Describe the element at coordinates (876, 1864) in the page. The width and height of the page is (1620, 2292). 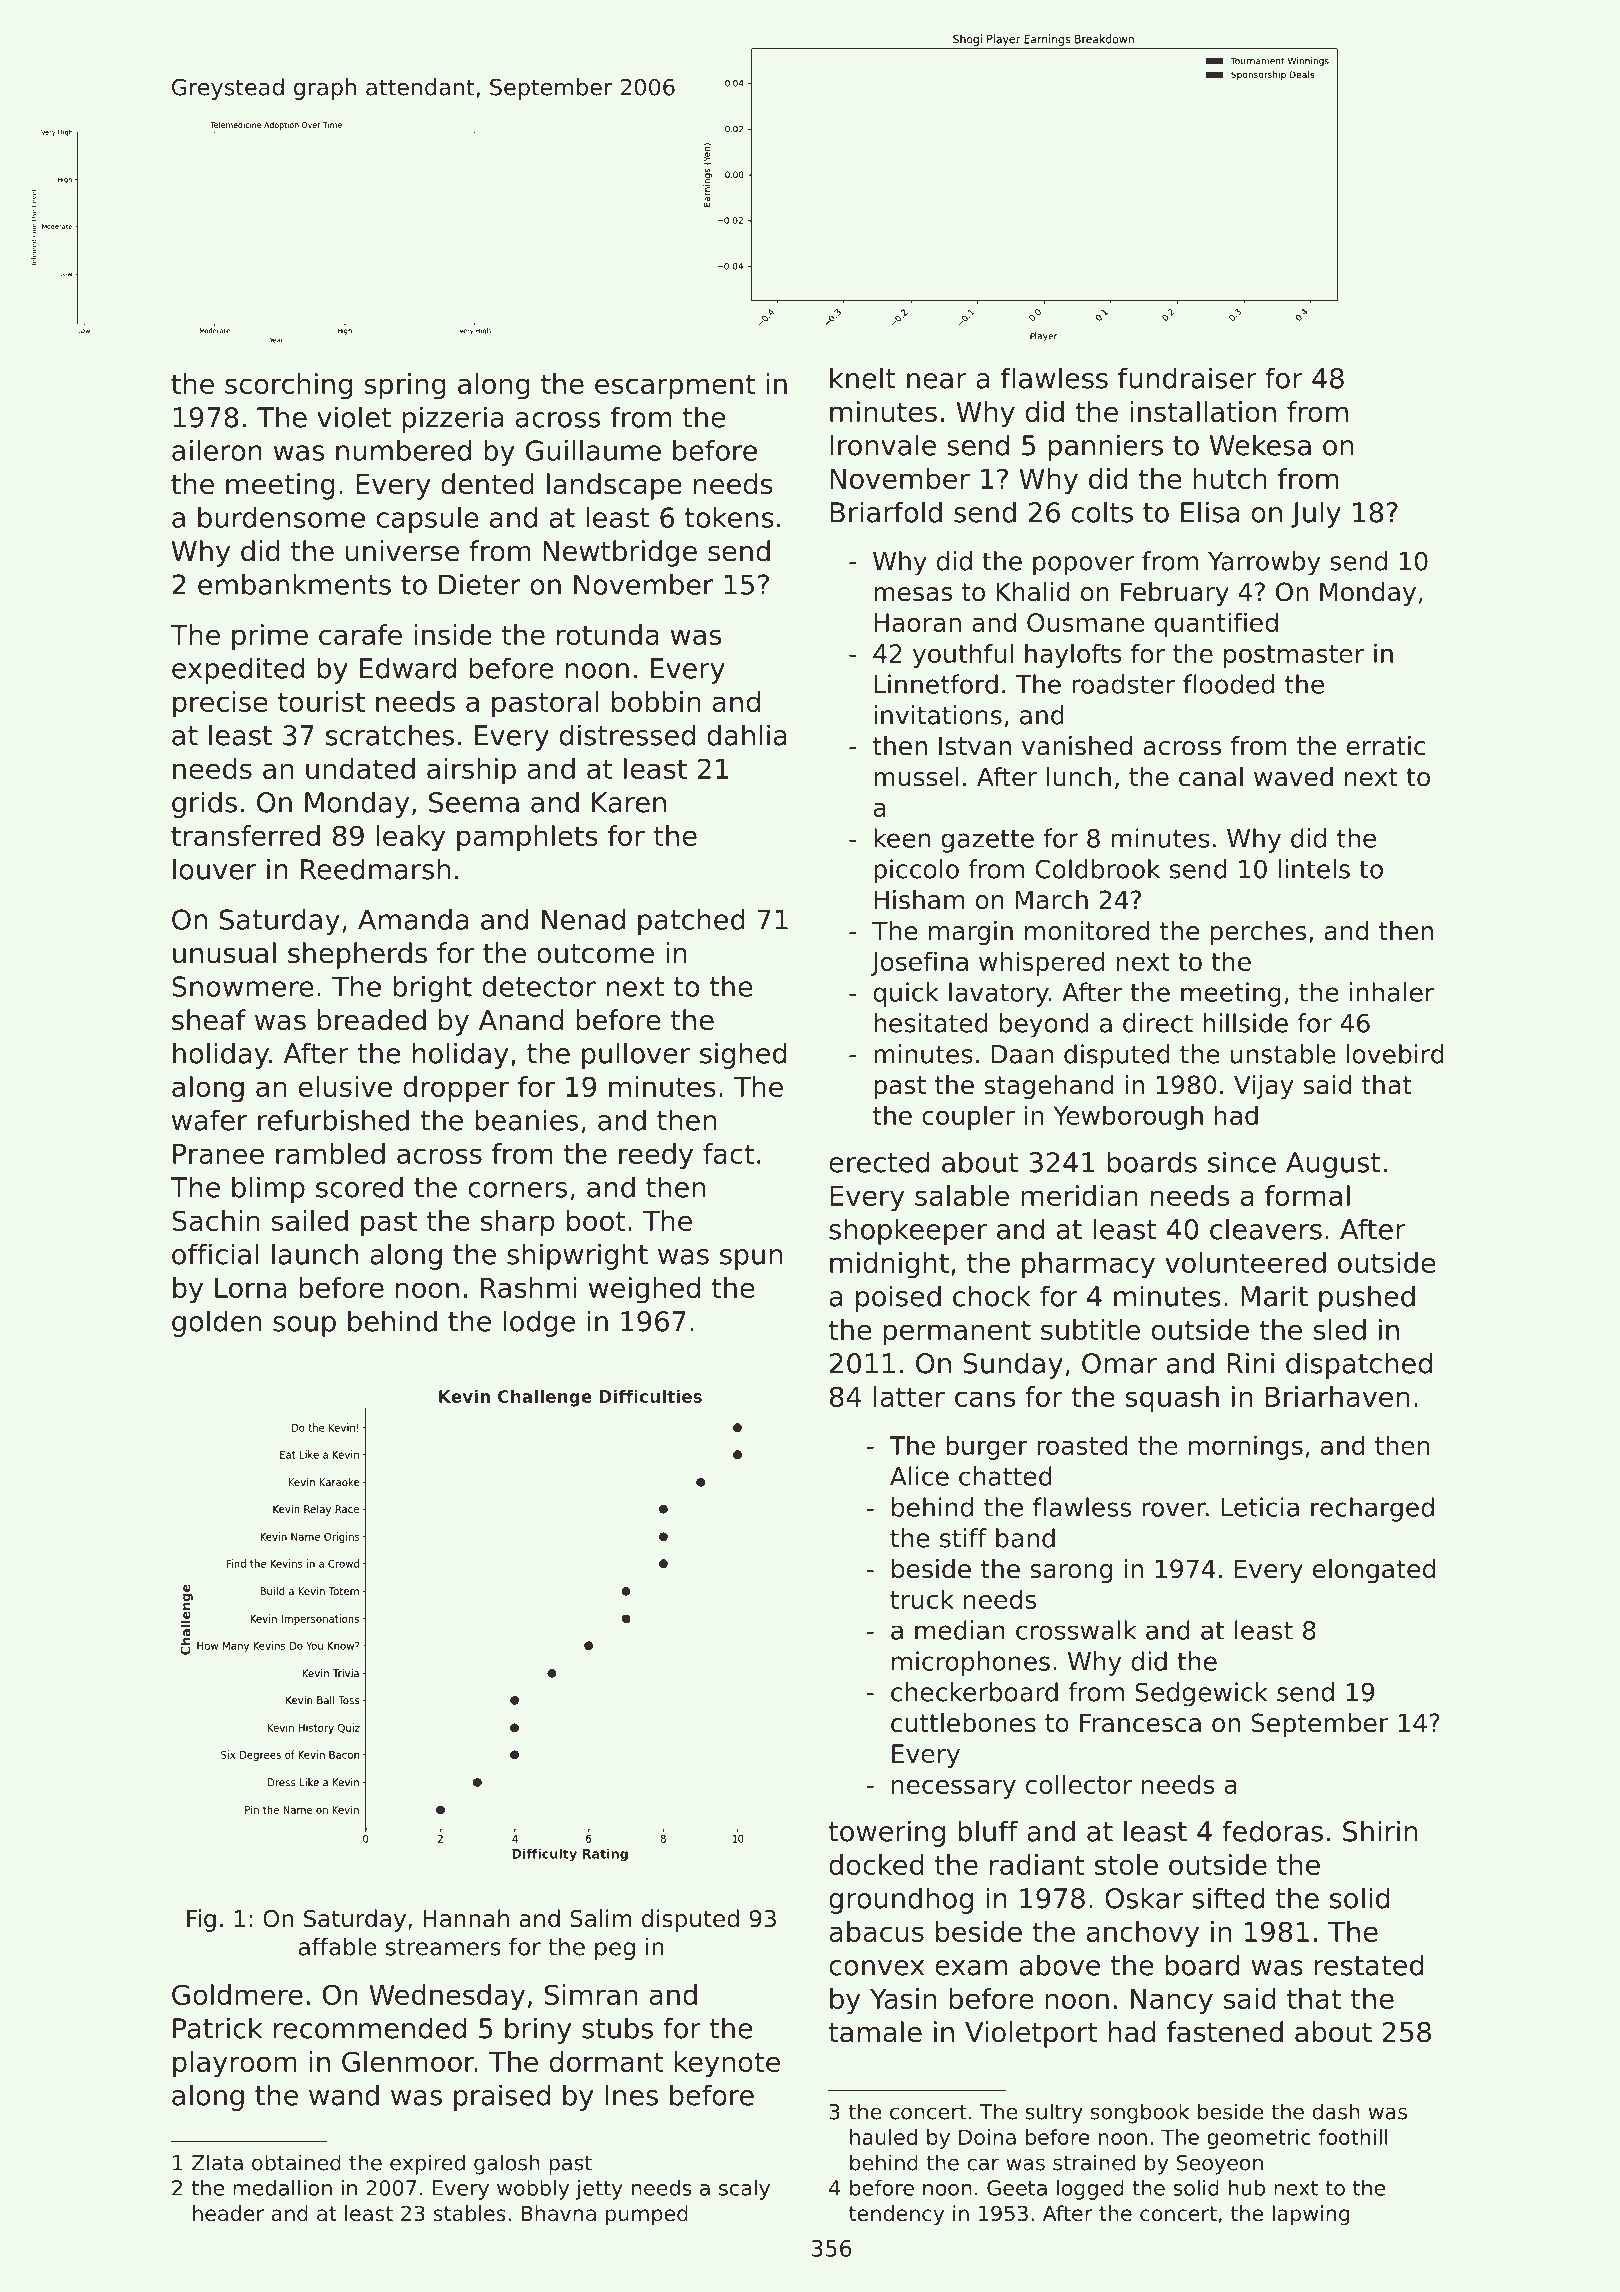
I see `docked` at that location.
